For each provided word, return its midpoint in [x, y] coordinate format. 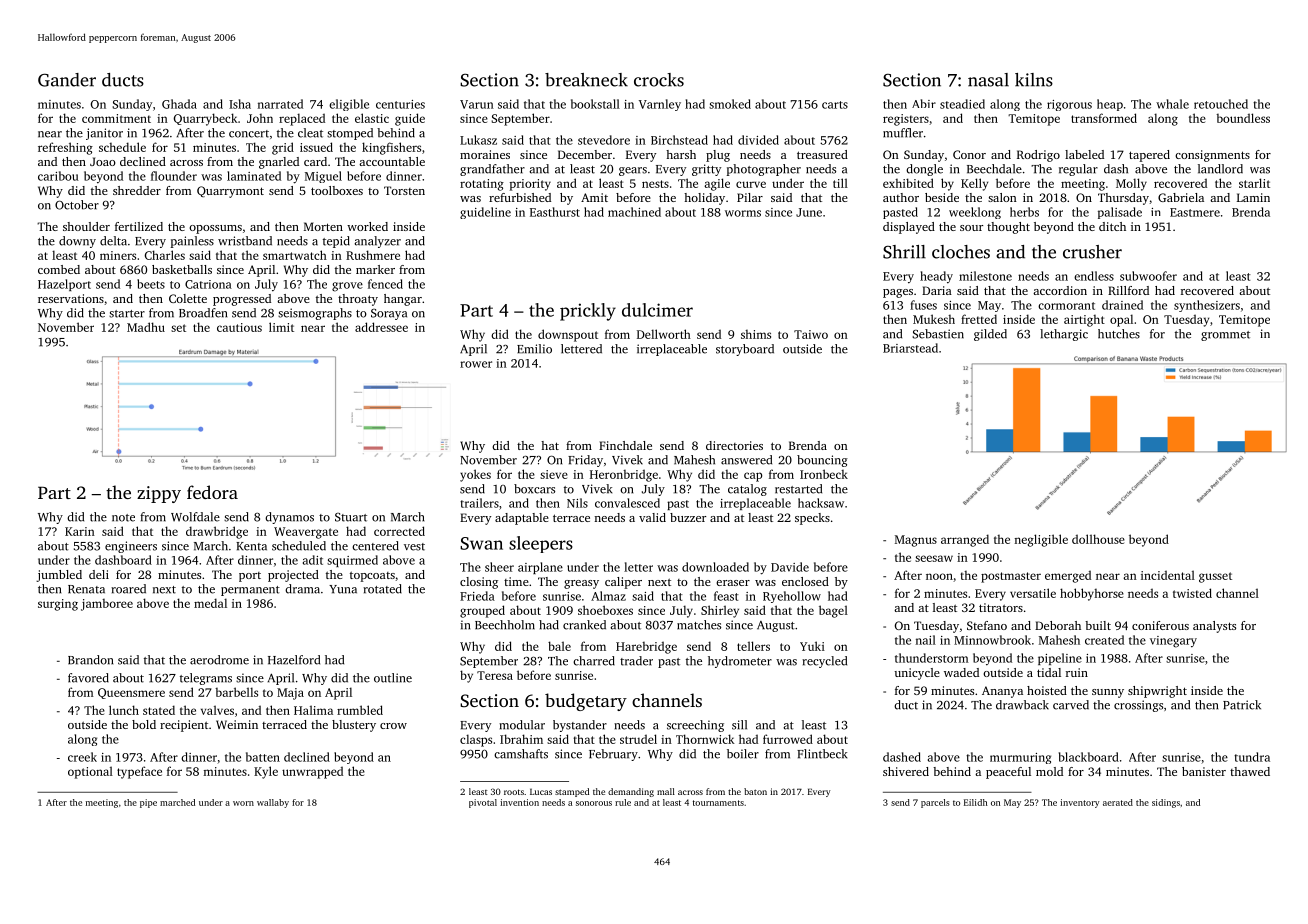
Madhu [146, 327]
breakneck [586, 80]
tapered [1149, 156]
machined [634, 212]
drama [302, 589]
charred [594, 661]
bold [144, 724]
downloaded [715, 567]
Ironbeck [824, 474]
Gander [67, 80]
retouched [1221, 104]
